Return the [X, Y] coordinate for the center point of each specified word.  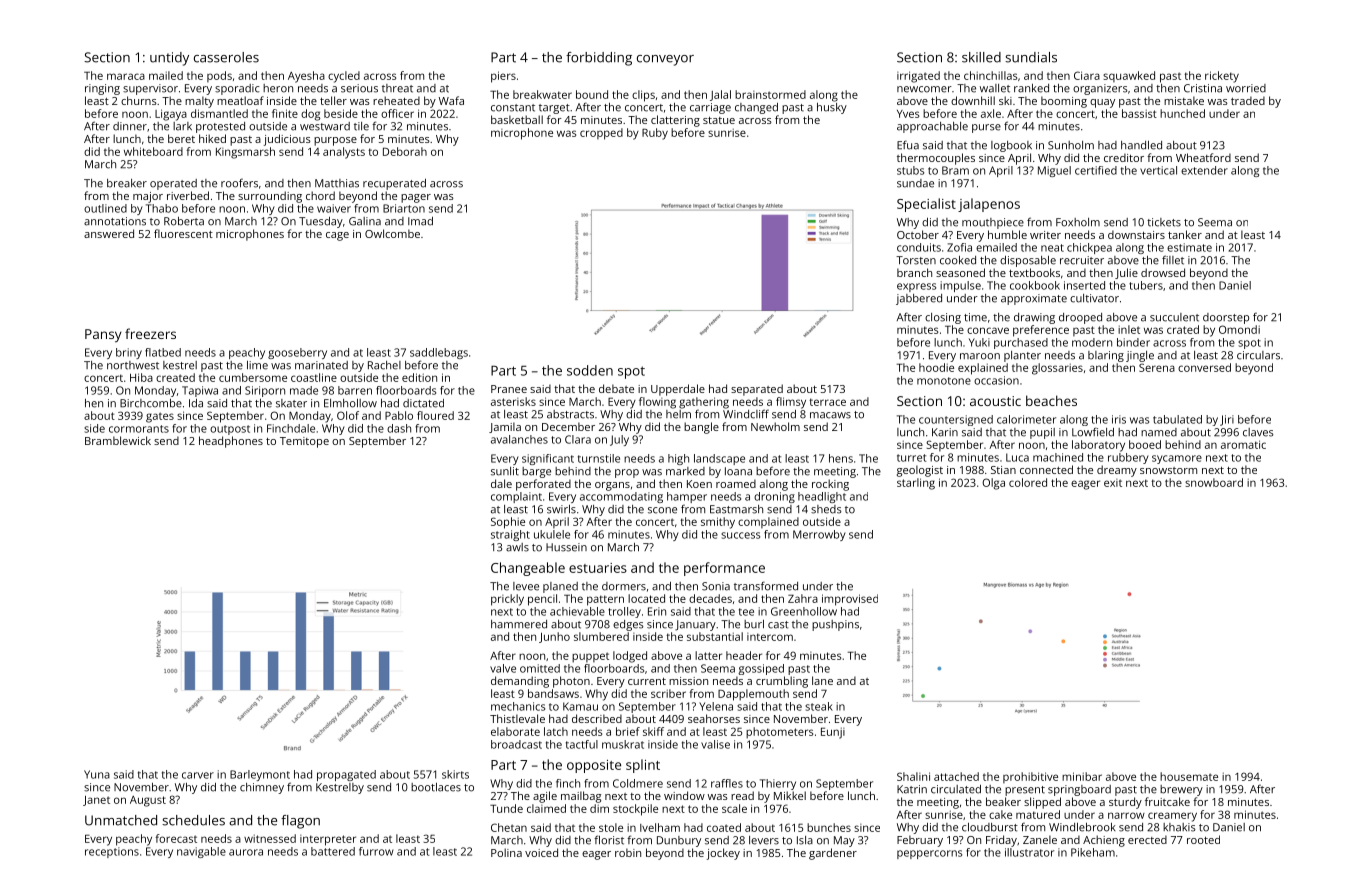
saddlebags [439, 353]
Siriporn [265, 391]
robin [628, 852]
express [916, 287]
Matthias [337, 183]
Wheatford [1203, 157]
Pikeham [1093, 852]
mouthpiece [993, 223]
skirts [455, 774]
